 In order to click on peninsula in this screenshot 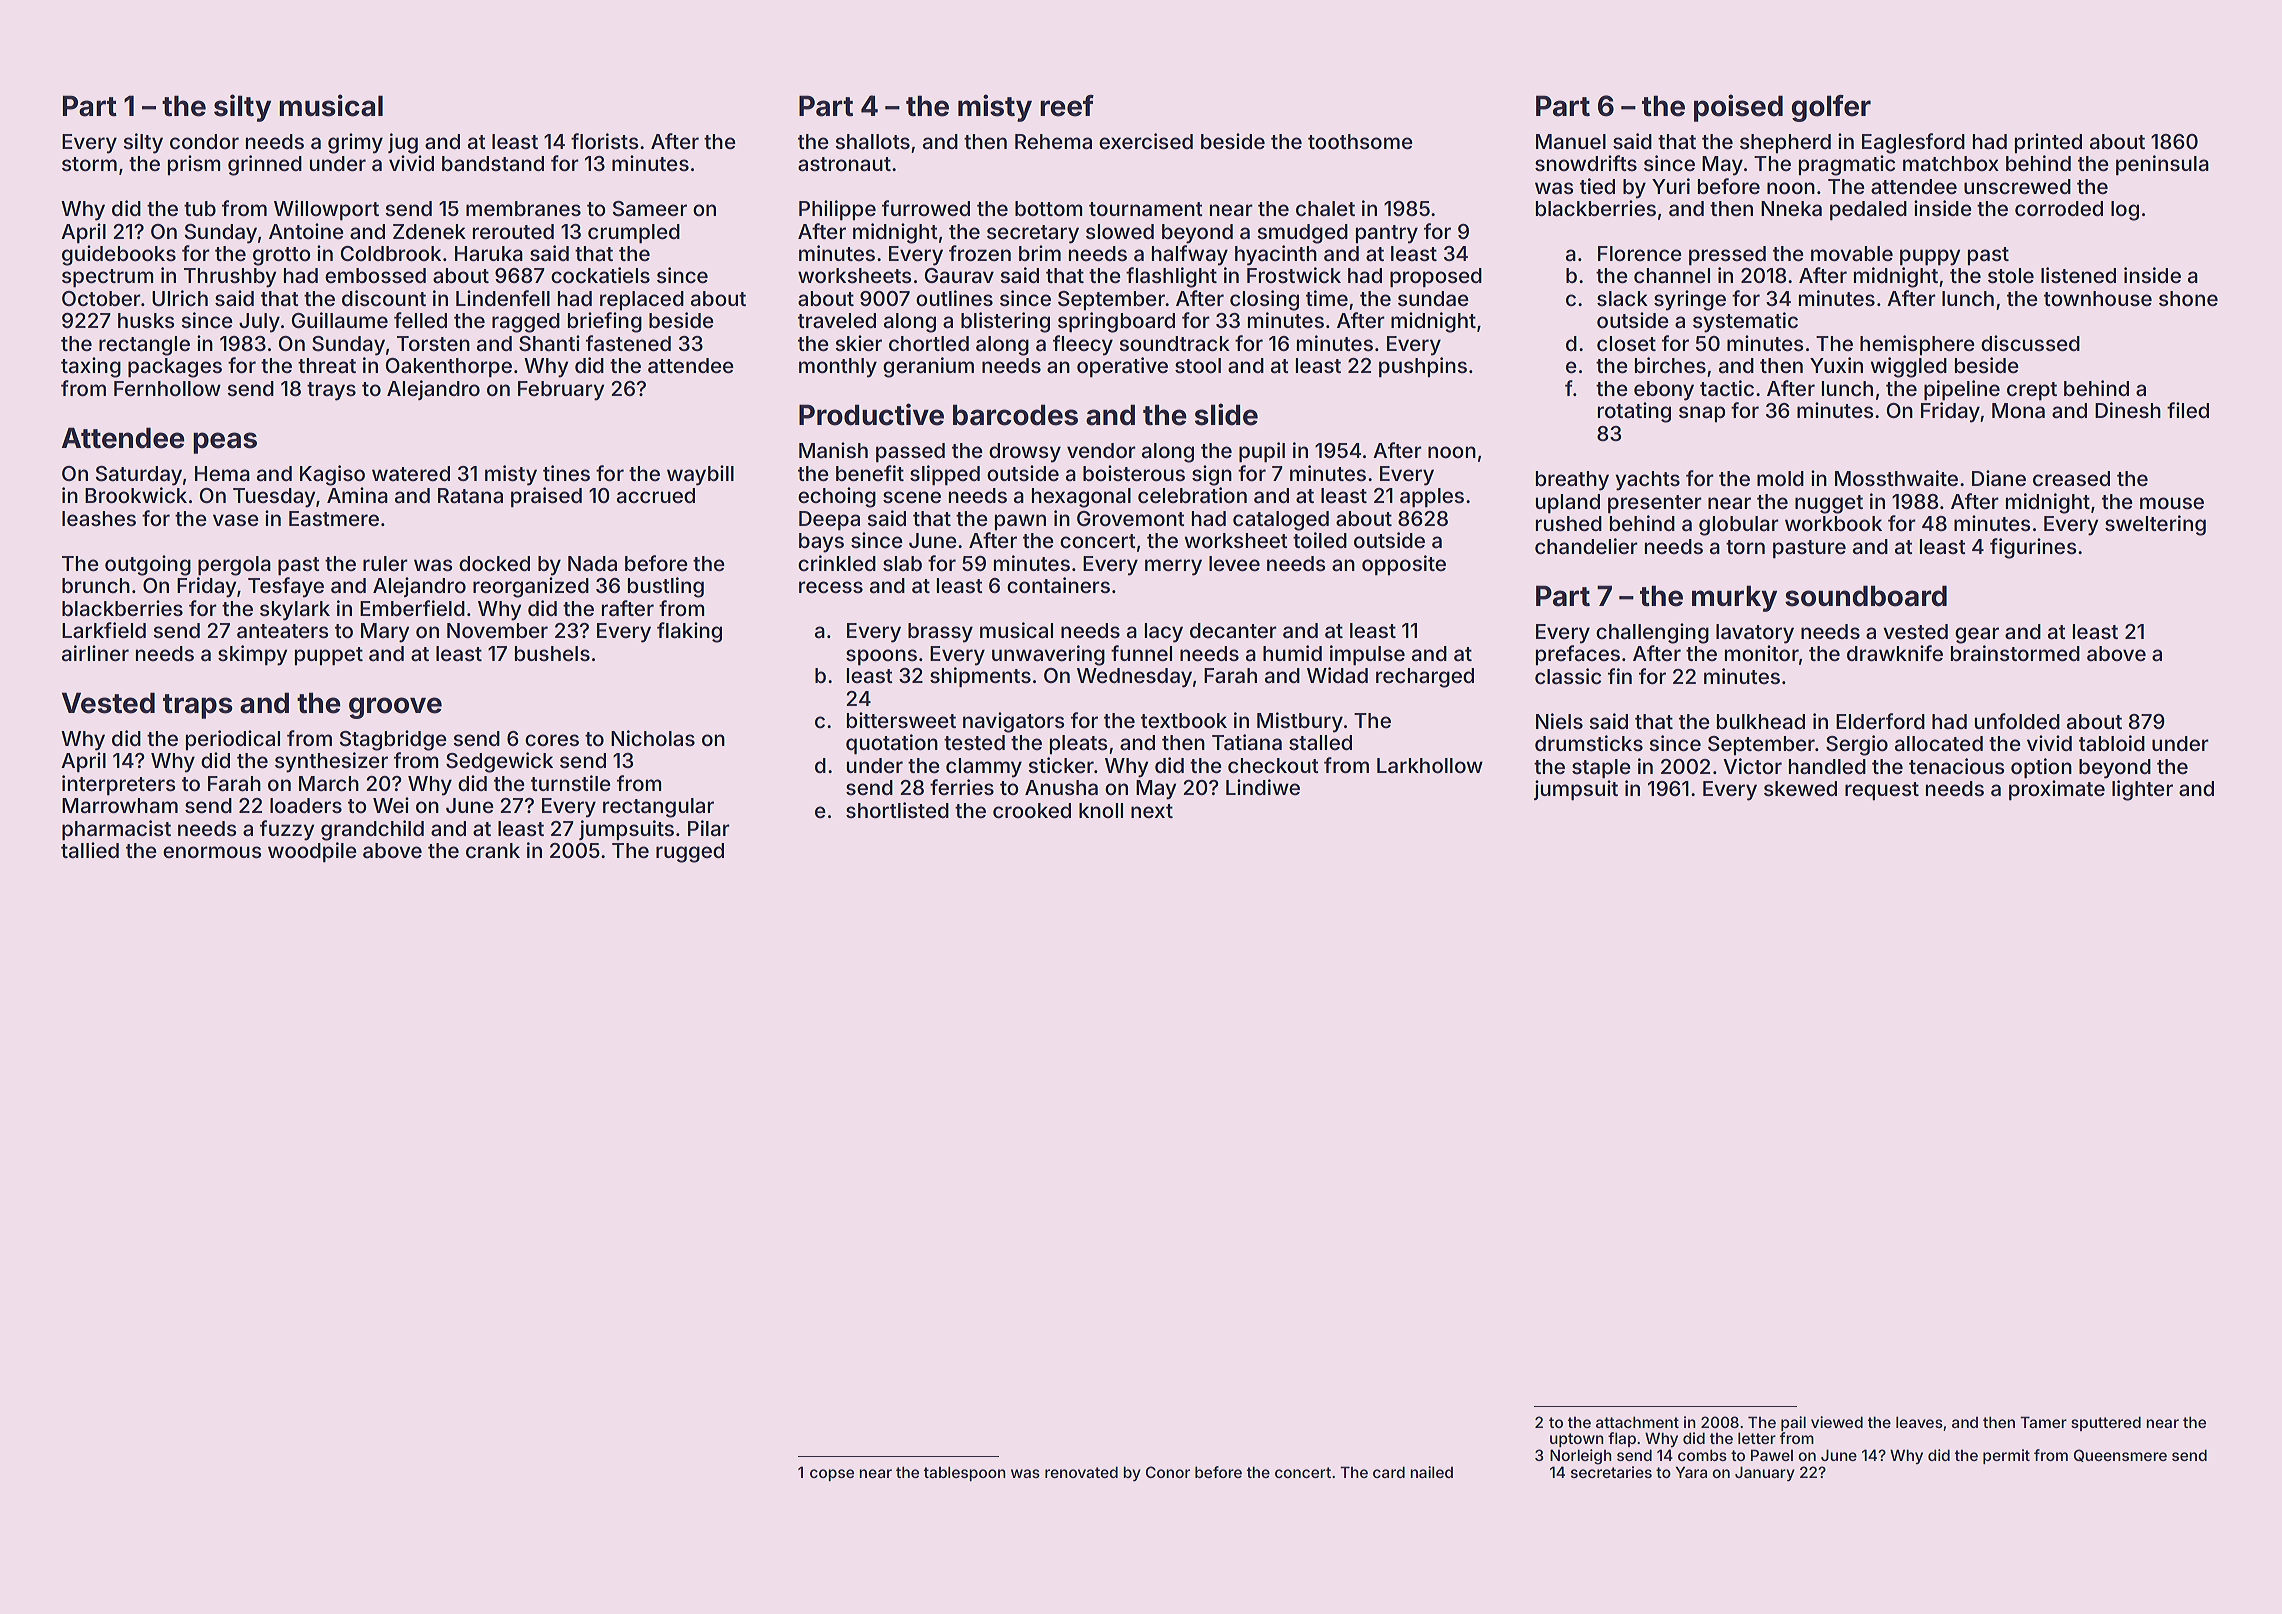, I will do `click(2162, 165)`.
